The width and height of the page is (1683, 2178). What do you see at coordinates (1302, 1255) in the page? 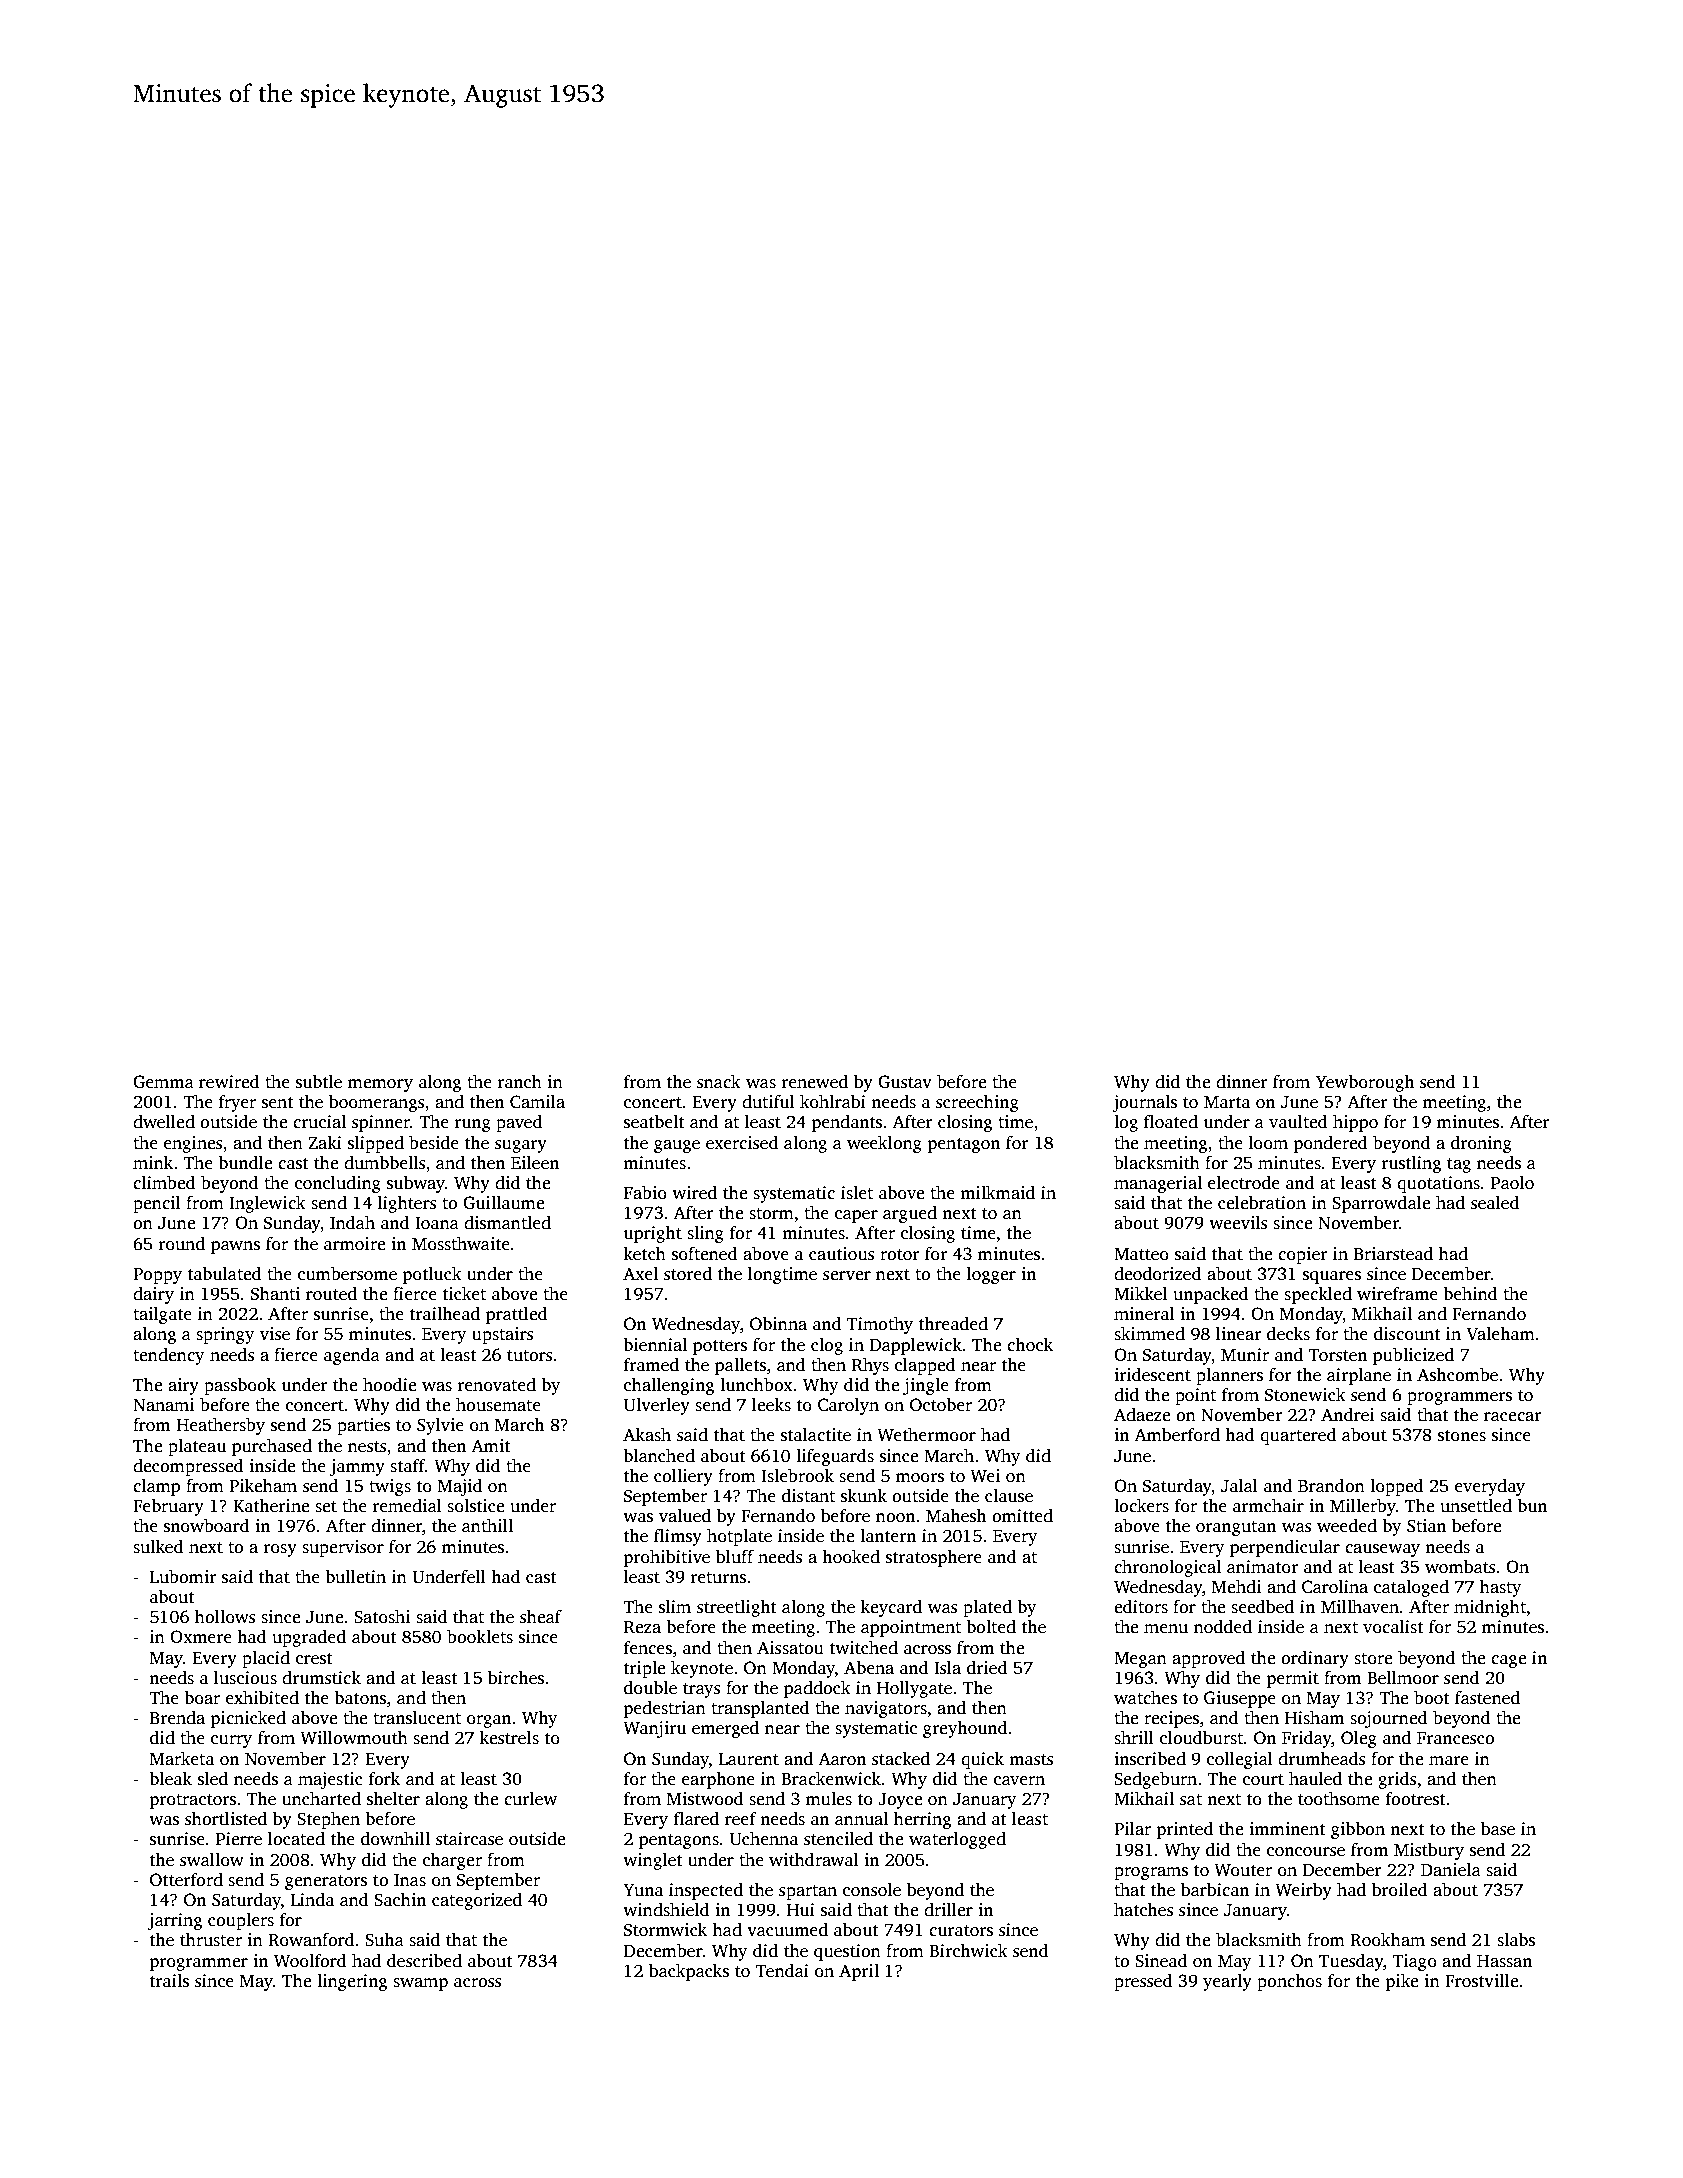
I see `copier` at bounding box center [1302, 1255].
